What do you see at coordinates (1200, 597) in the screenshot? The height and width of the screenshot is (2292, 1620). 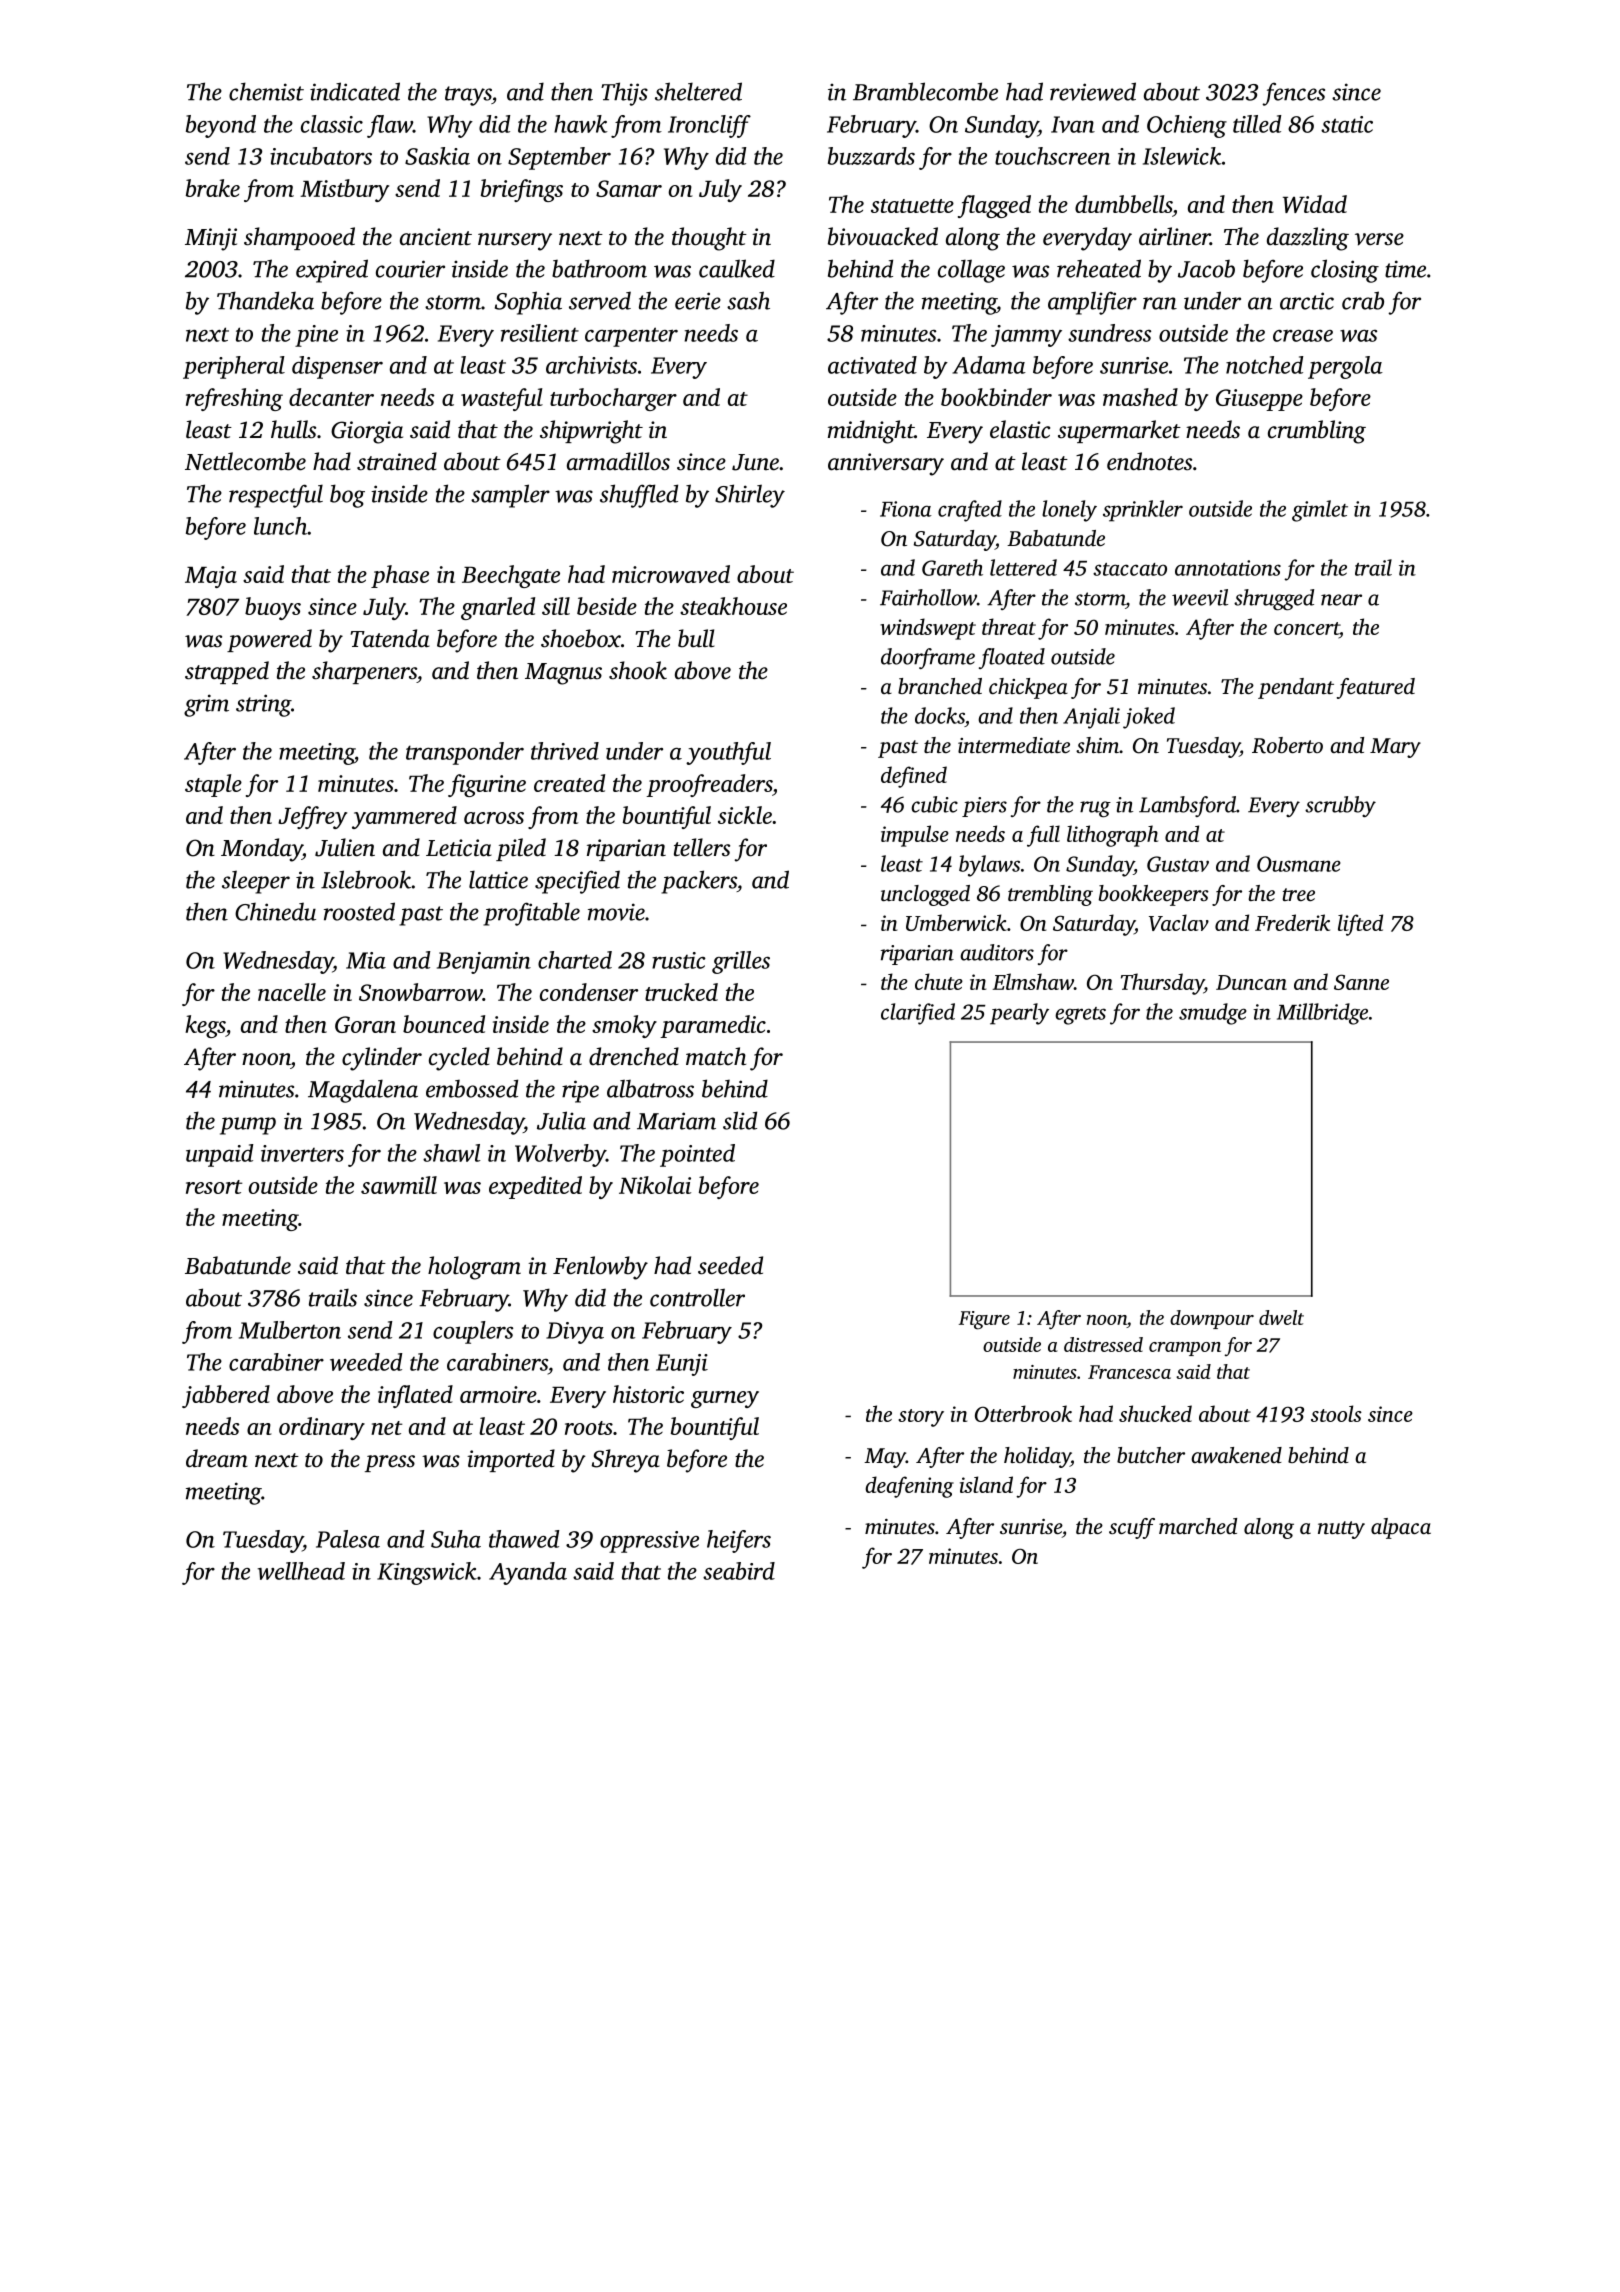 I see `weevil` at bounding box center [1200, 597].
